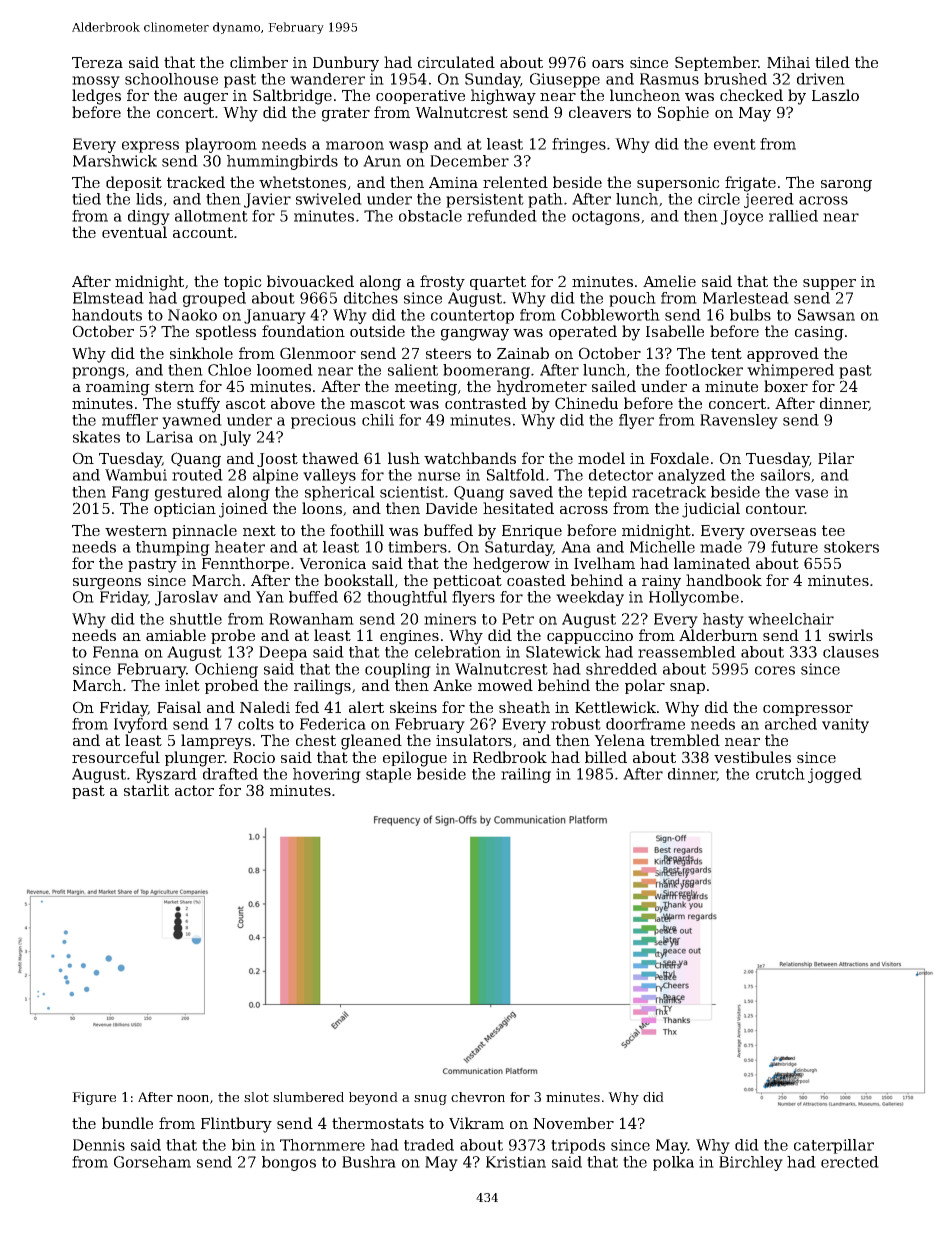 Image resolution: width=952 pixels, height=1233 pixels. What do you see at coordinates (206, 99) in the page?
I see `auger` at bounding box center [206, 99].
